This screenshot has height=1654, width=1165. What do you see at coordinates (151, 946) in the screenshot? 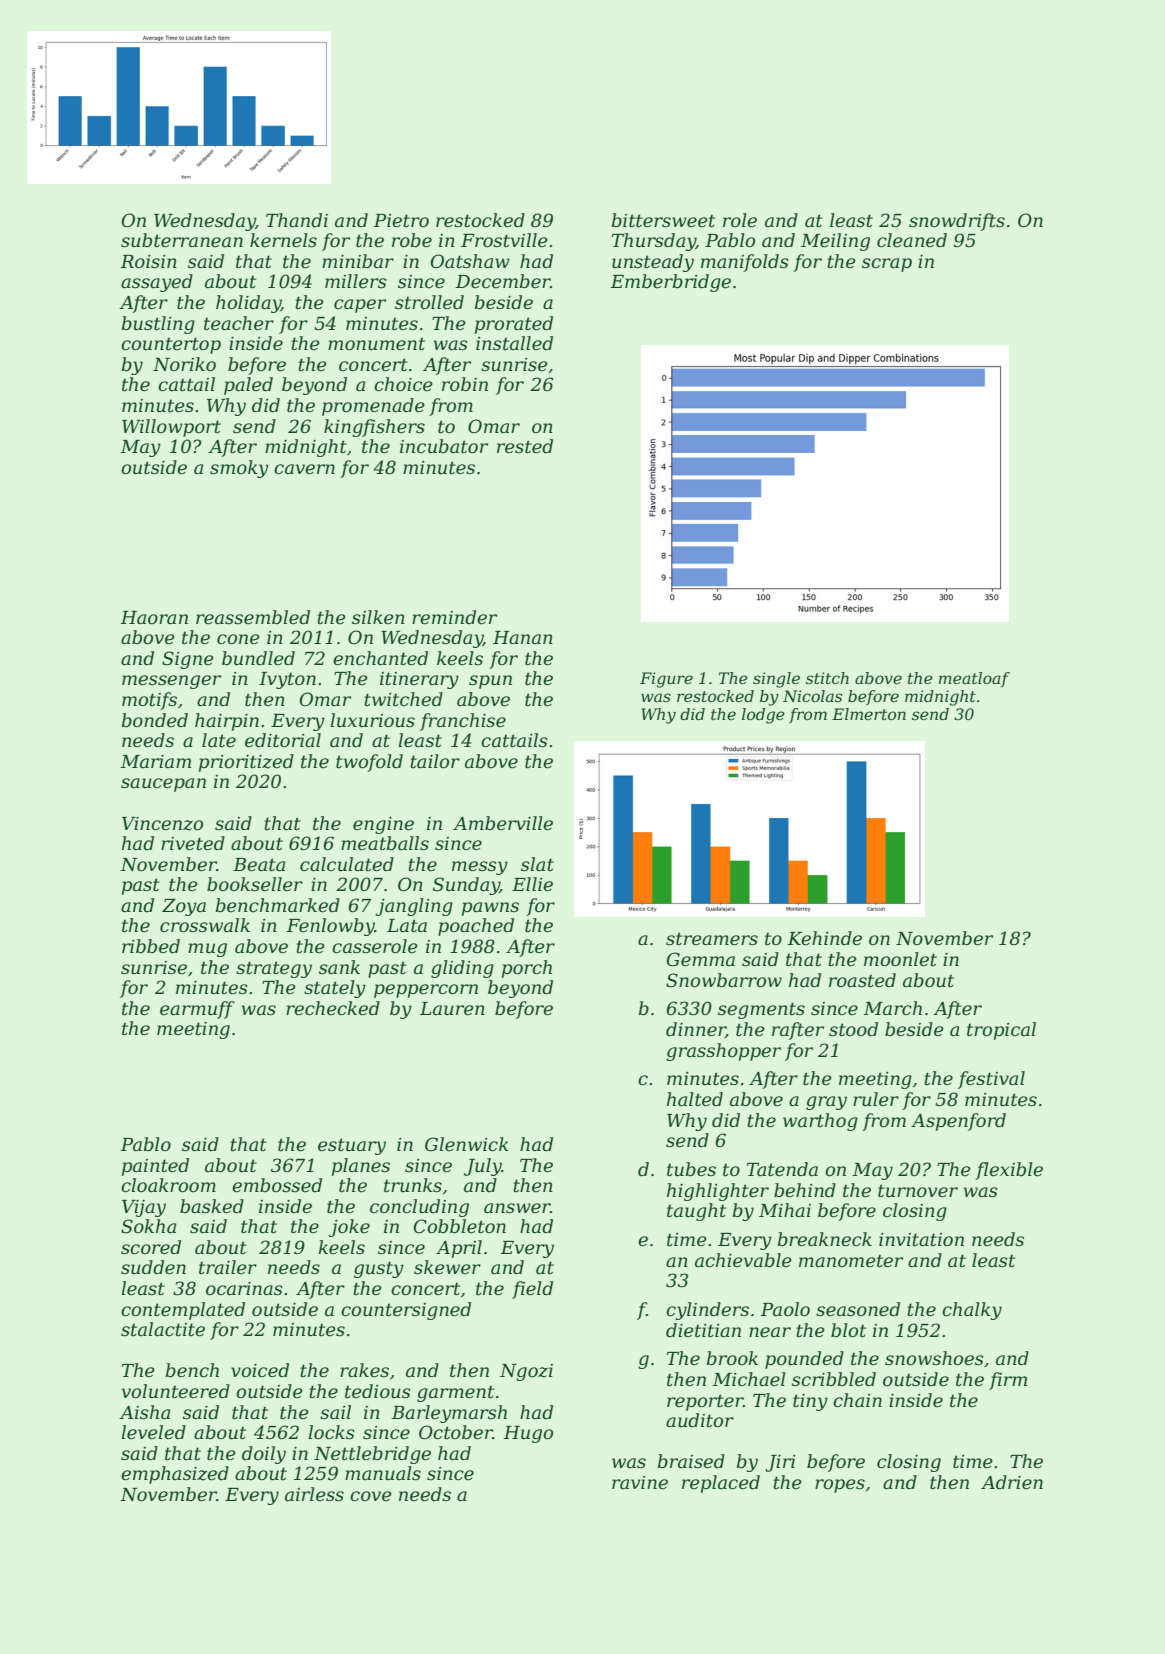
I see `ribbed` at bounding box center [151, 946].
